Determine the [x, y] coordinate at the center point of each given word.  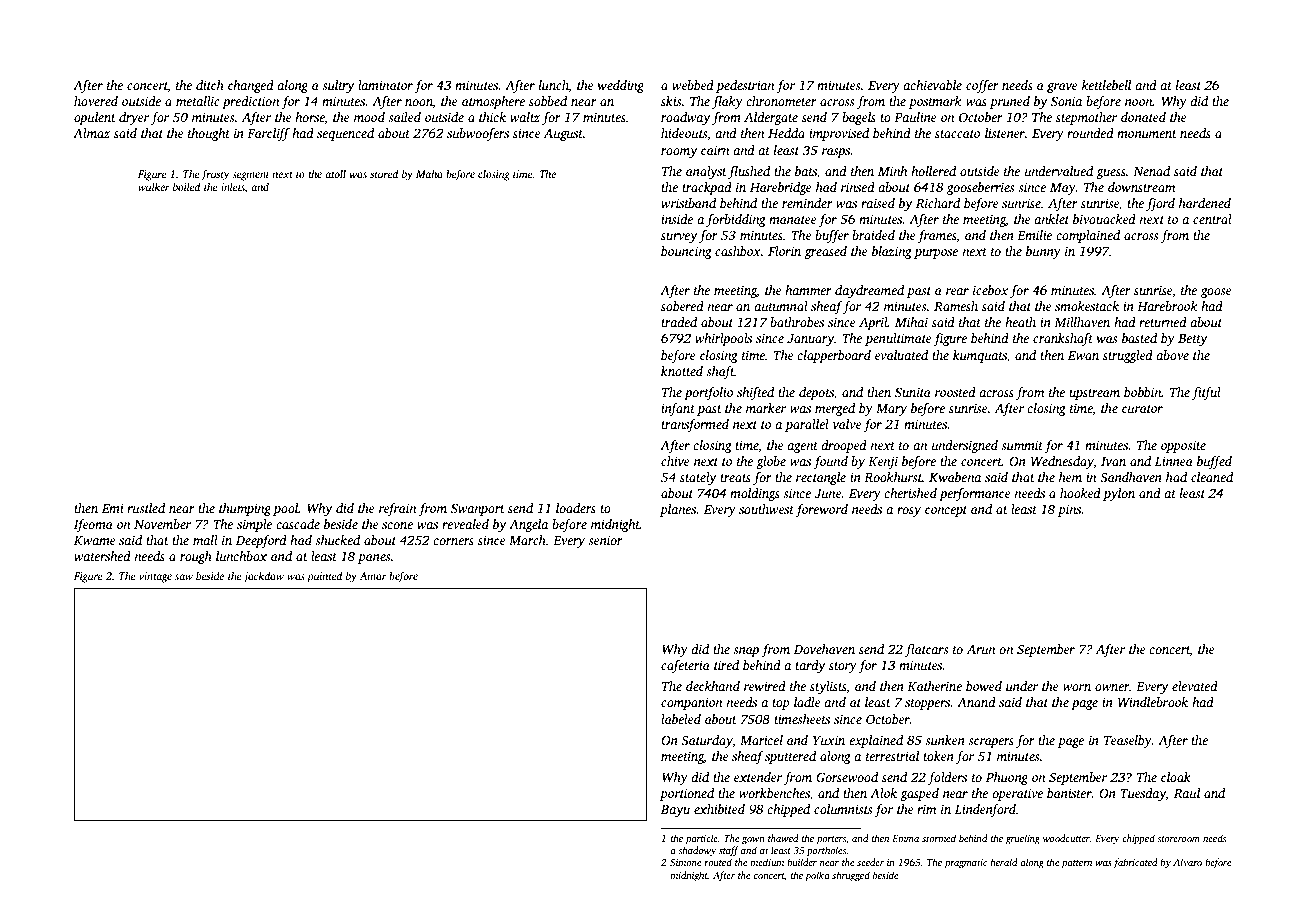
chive [675, 461]
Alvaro [1187, 862]
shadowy [697, 851]
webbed [693, 85]
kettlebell [1106, 85]
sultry [338, 86]
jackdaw [264, 577]
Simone [685, 862]
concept [946, 511]
